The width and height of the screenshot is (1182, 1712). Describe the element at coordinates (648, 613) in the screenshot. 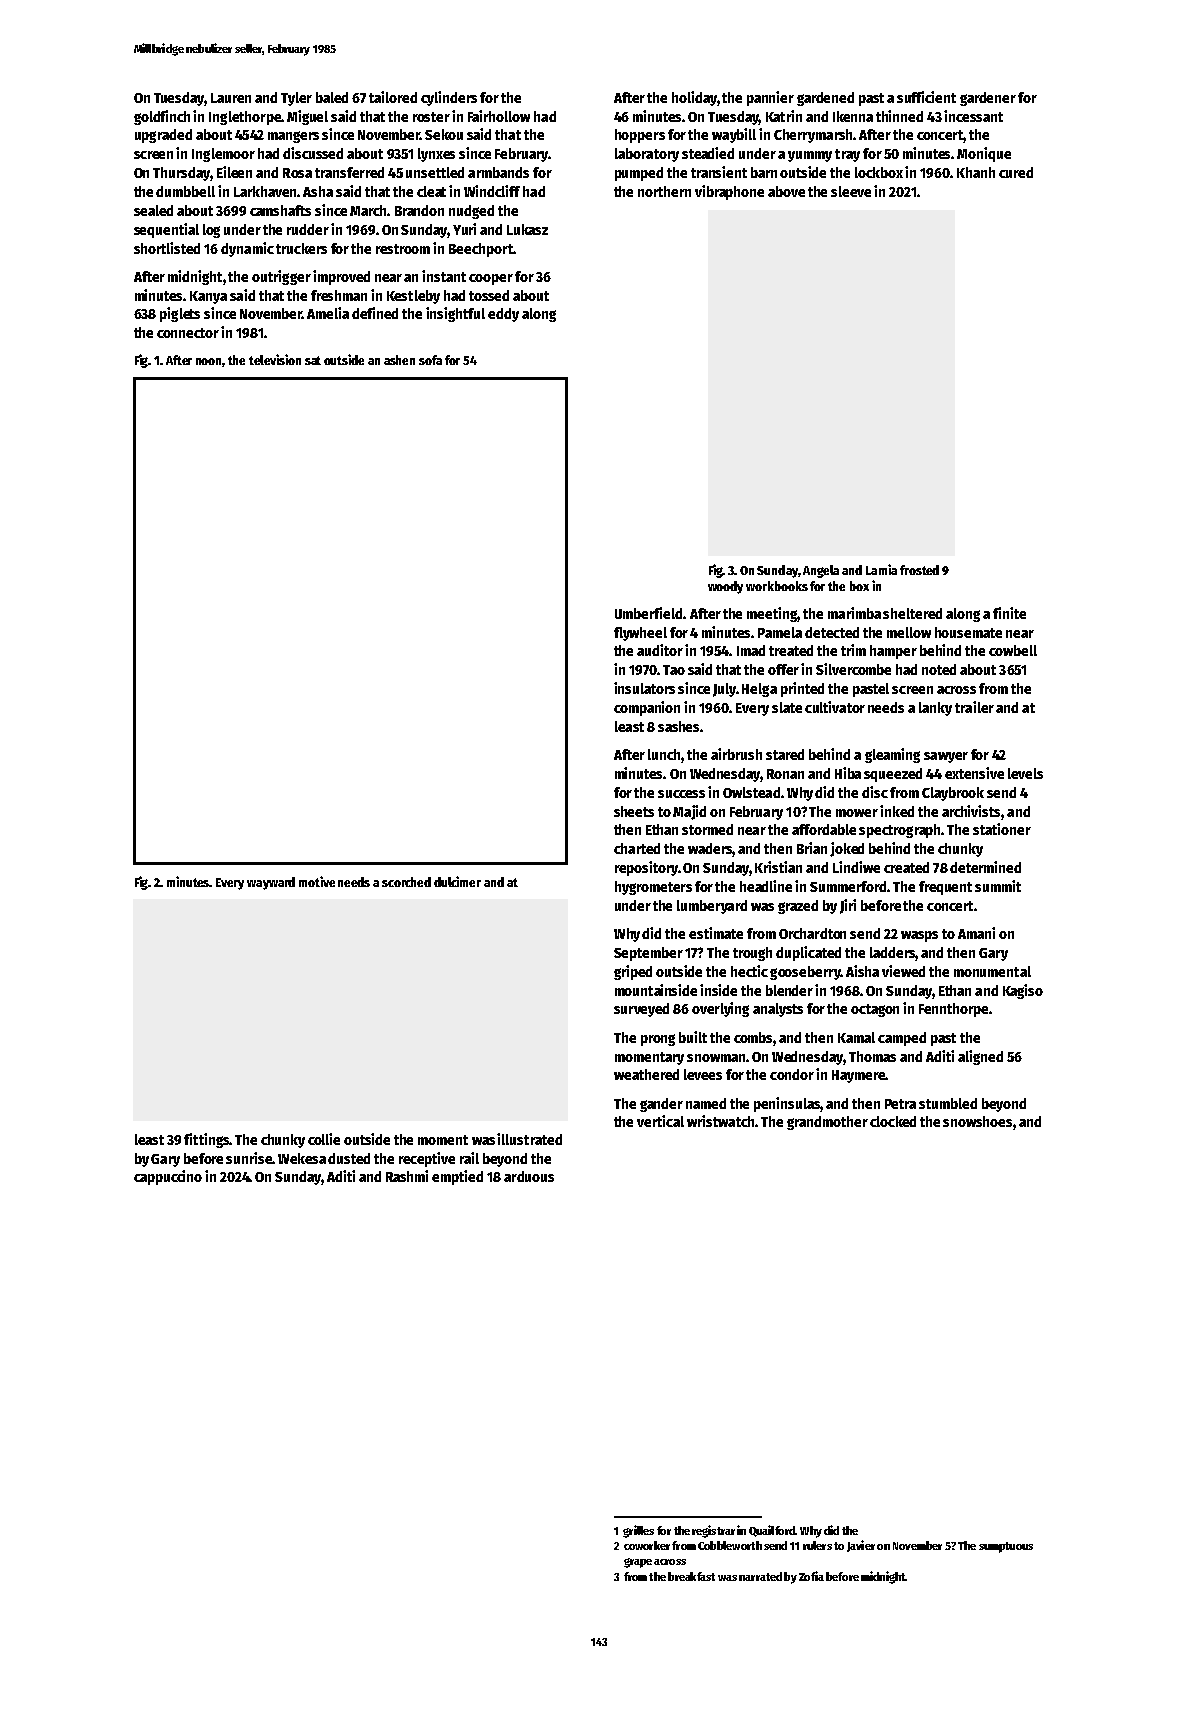

I see `Umberfield` at that location.
